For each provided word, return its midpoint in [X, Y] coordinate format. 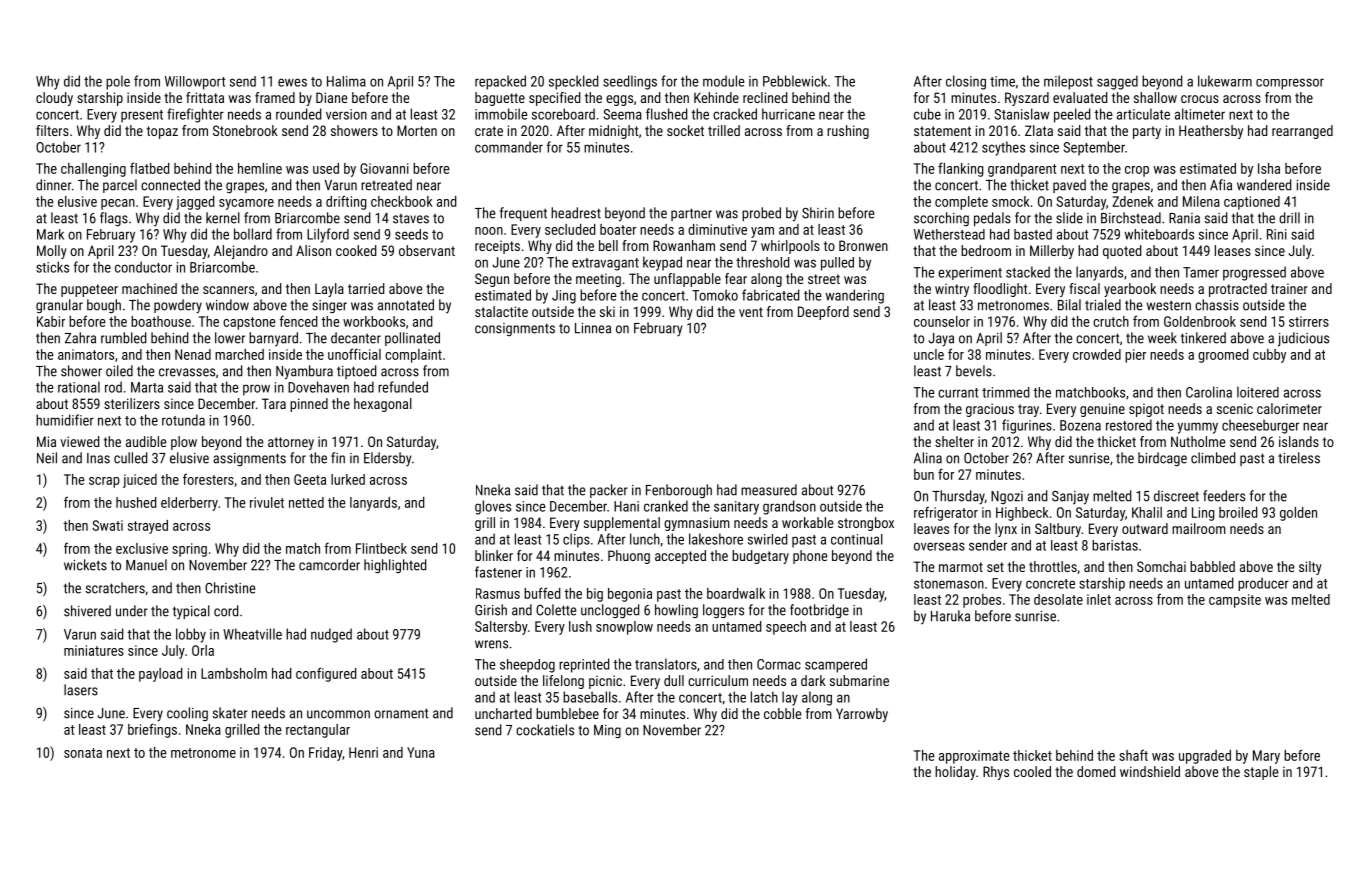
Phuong [629, 557]
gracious [990, 410]
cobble [782, 713]
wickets [85, 565]
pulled [837, 264]
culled [130, 458]
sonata [83, 753]
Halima [346, 81]
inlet [1099, 599]
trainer [1289, 288]
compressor [1290, 84]
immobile [501, 114]
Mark [50, 234]
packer [609, 491]
